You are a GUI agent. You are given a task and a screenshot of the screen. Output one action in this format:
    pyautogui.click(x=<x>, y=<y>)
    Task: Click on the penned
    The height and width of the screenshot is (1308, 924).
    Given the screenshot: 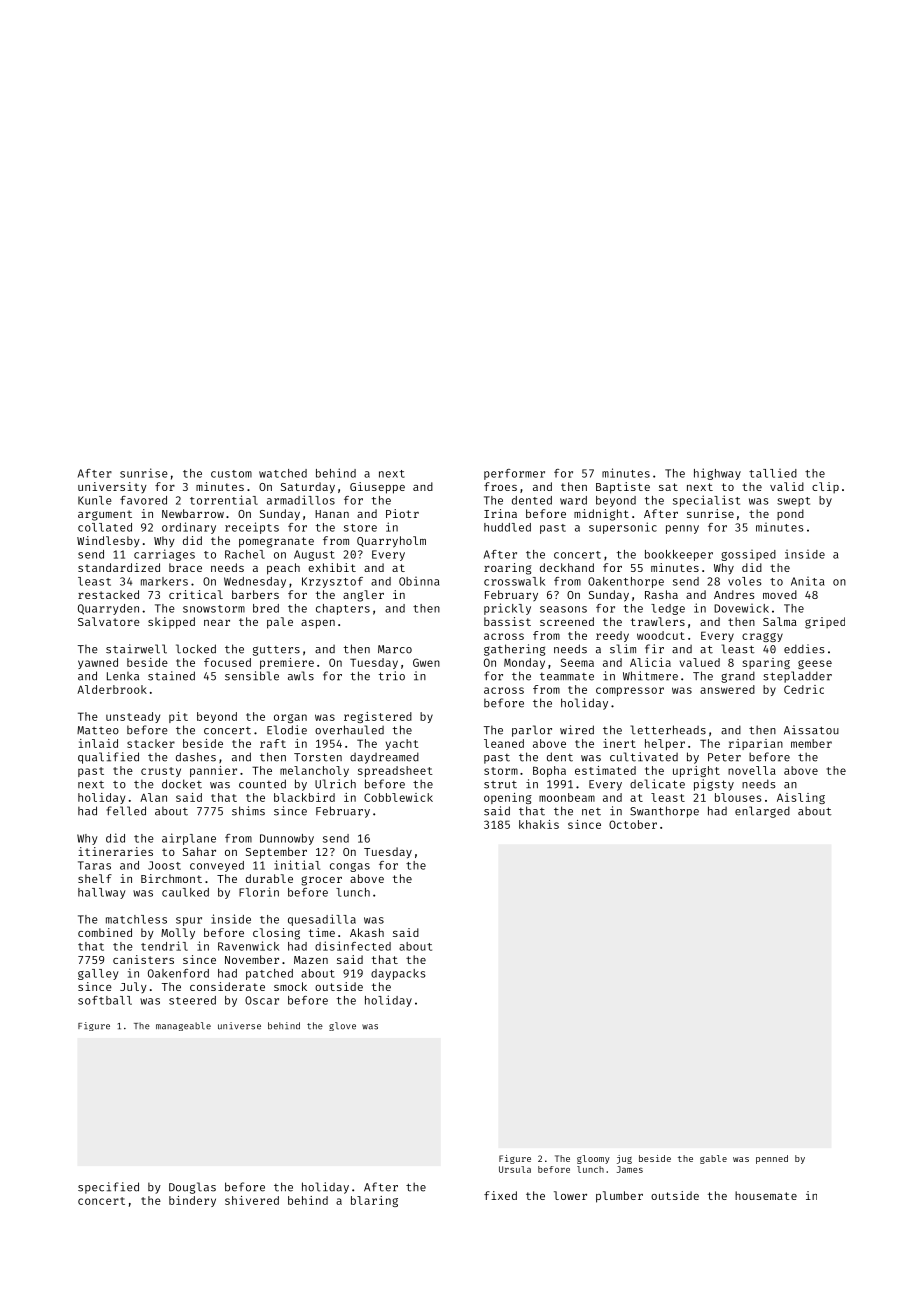 What is the action you would take?
    pyautogui.click(x=772, y=1159)
